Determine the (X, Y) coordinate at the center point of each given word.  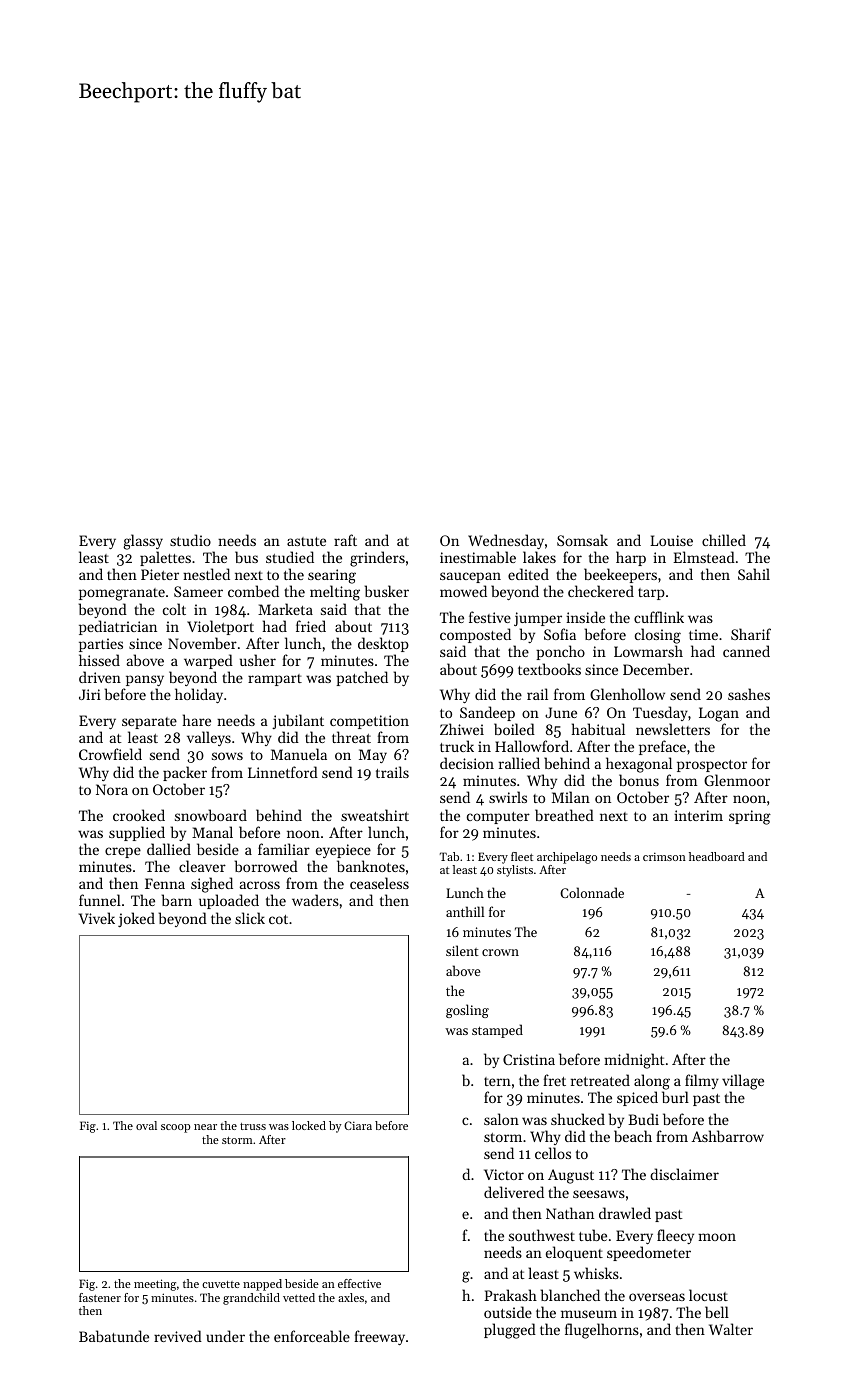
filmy (702, 1081)
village (743, 1082)
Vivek (97, 918)
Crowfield (110, 754)
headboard (717, 856)
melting (335, 593)
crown (500, 952)
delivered (514, 1192)
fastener (100, 1297)
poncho (560, 652)
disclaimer (684, 1174)
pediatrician (118, 627)
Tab (449, 856)
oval (146, 1125)
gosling (467, 1011)
